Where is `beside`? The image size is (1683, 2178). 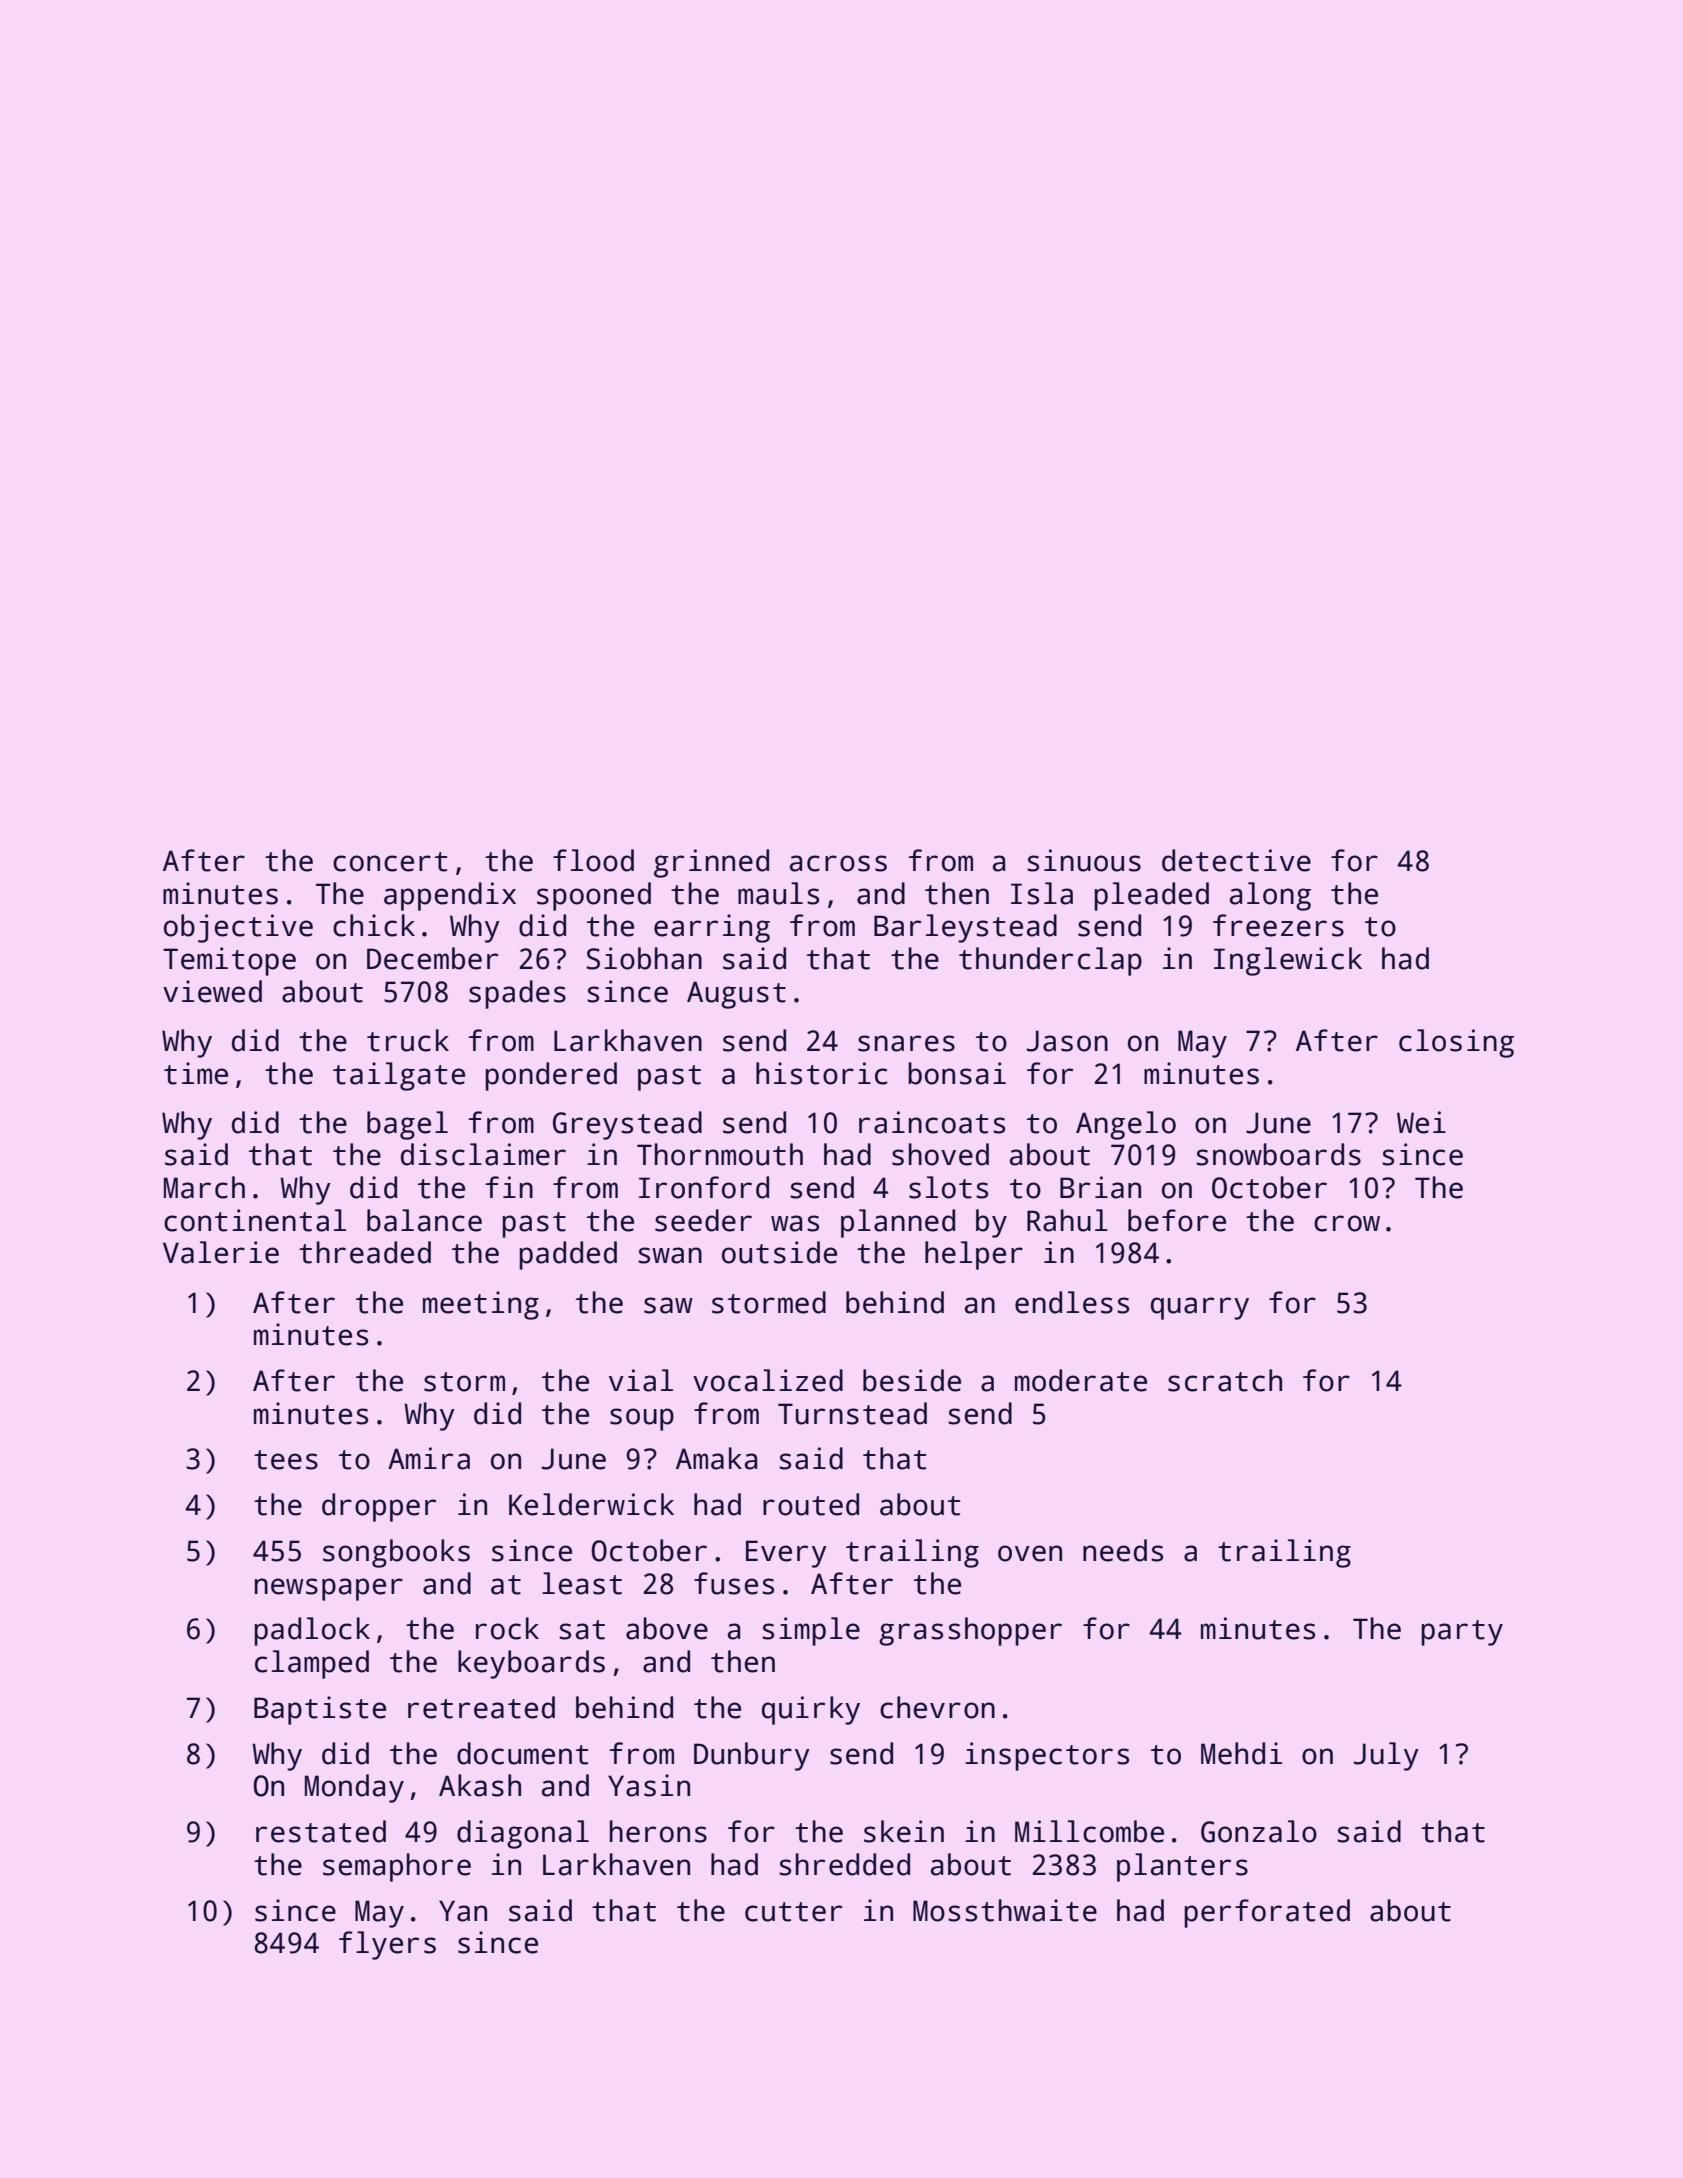 beside is located at coordinates (912, 1380).
